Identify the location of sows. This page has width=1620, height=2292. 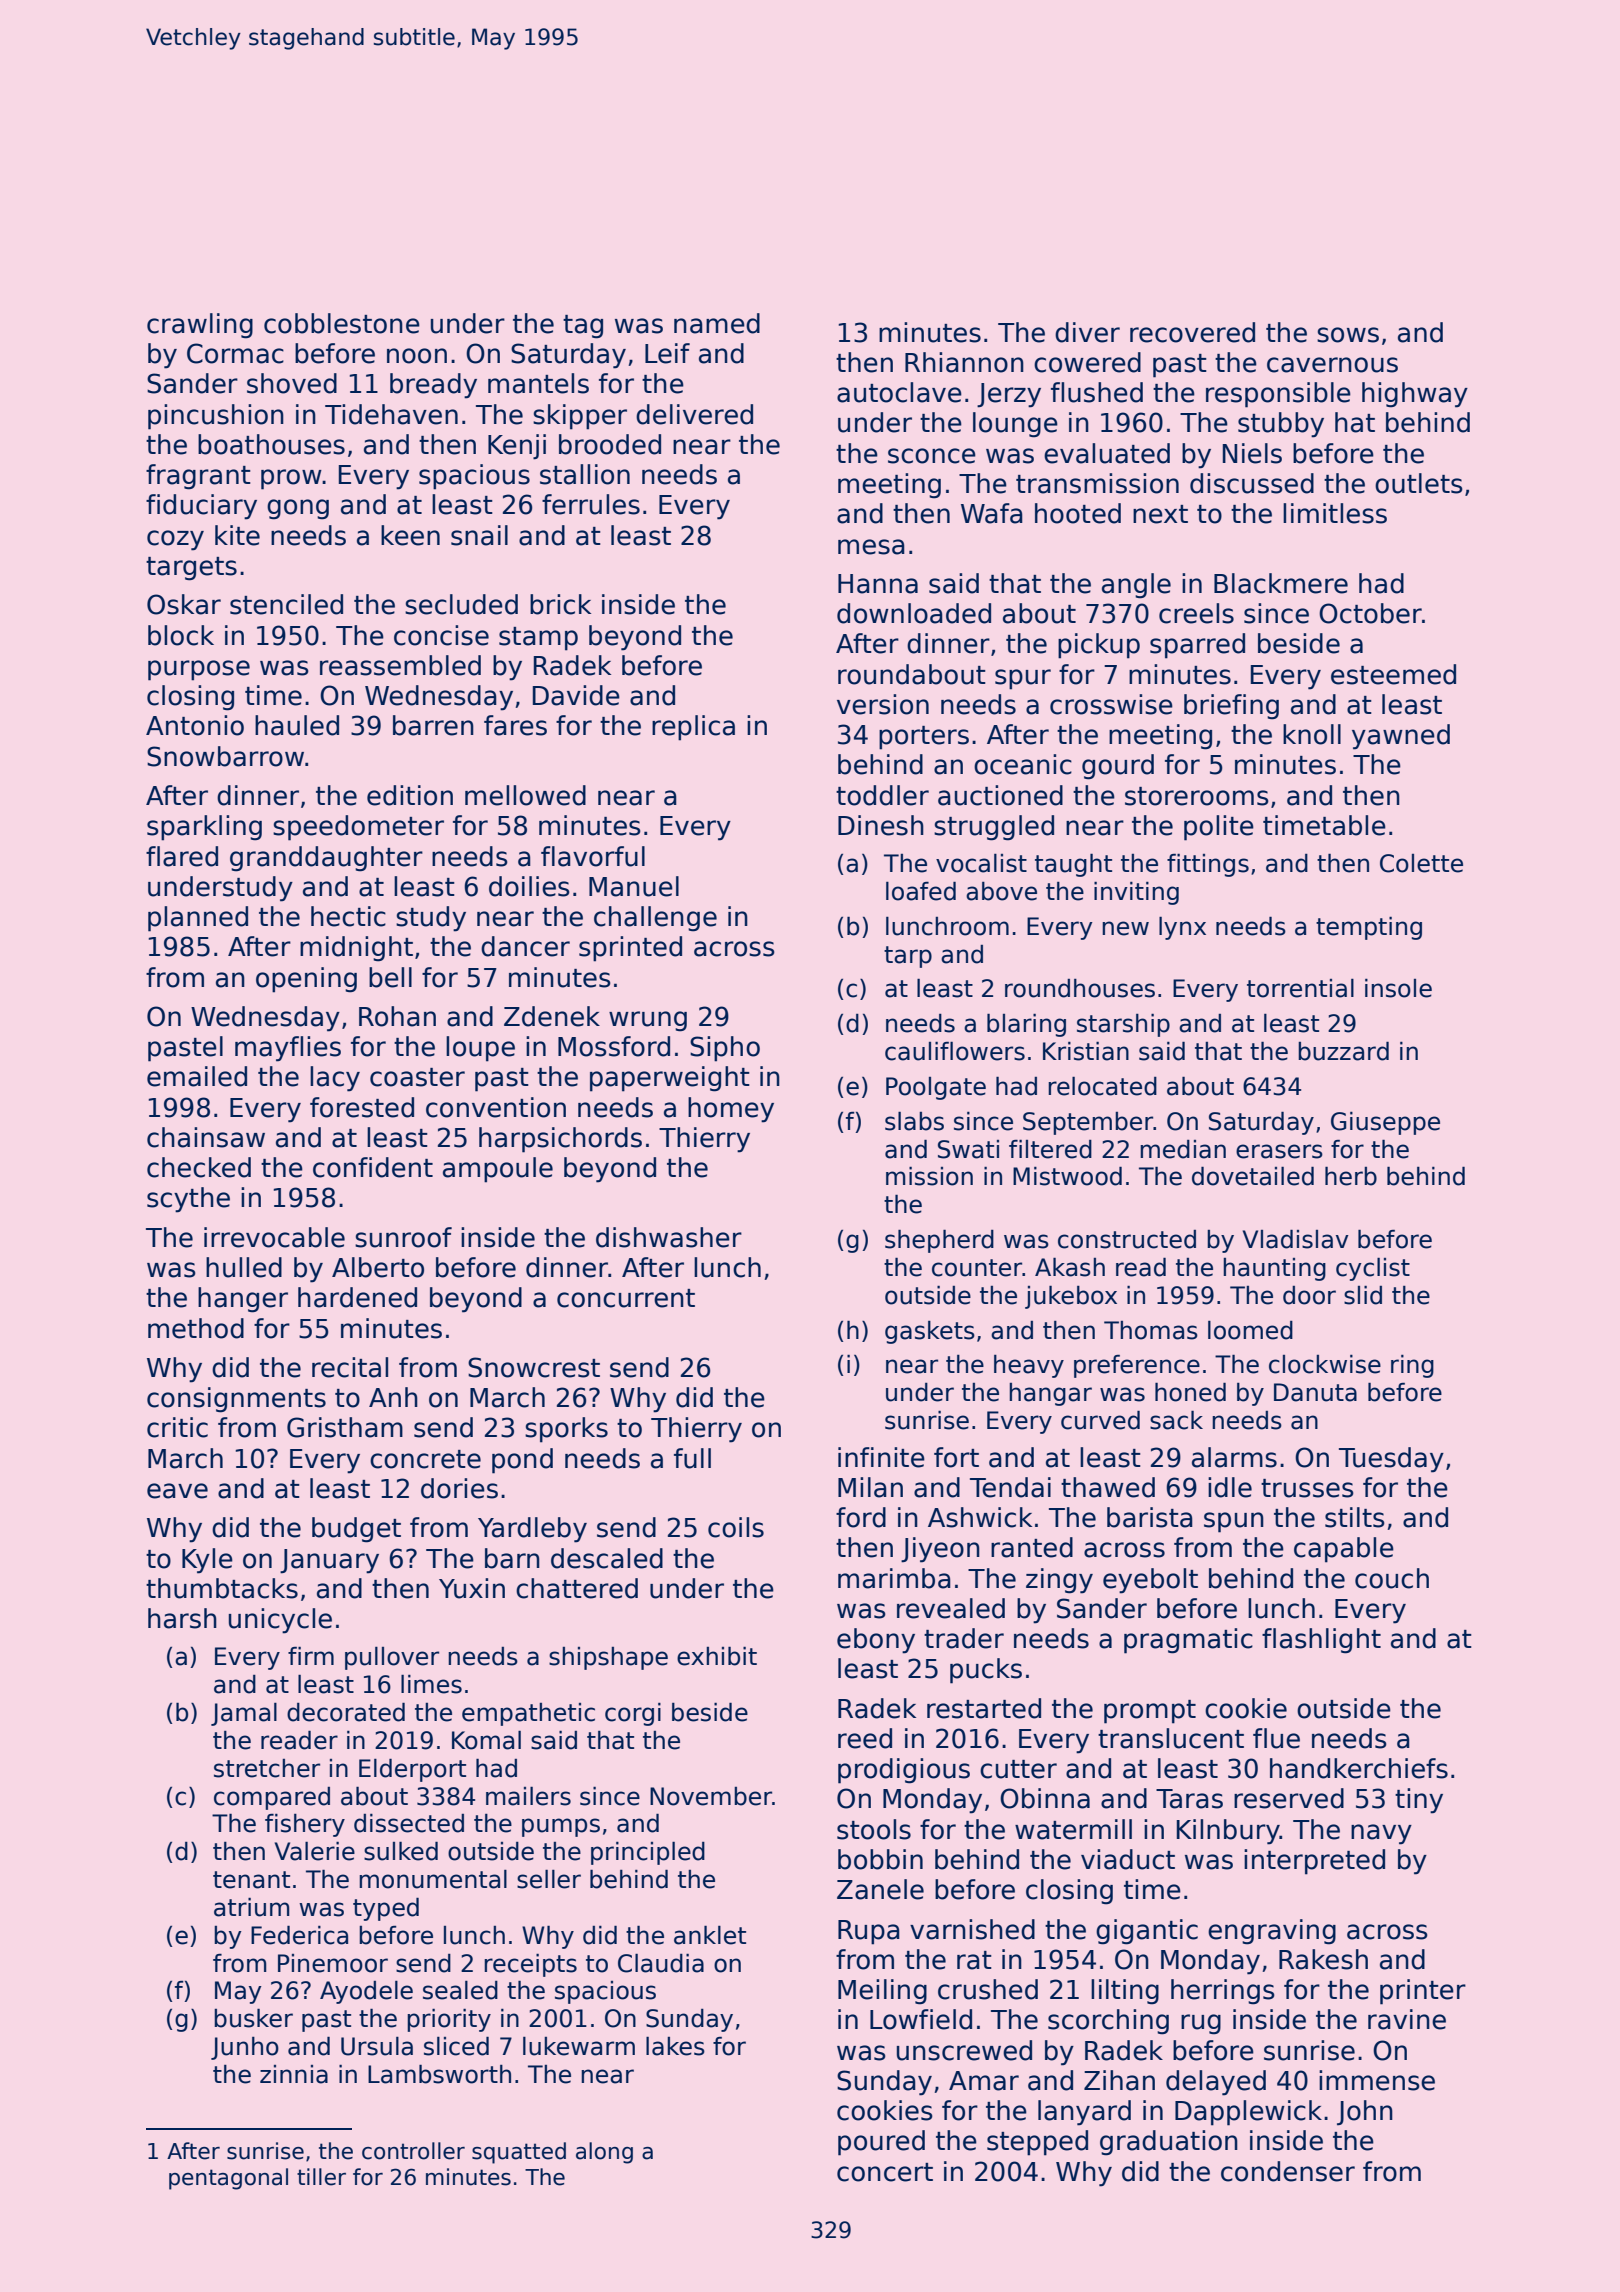
(1348, 335).
